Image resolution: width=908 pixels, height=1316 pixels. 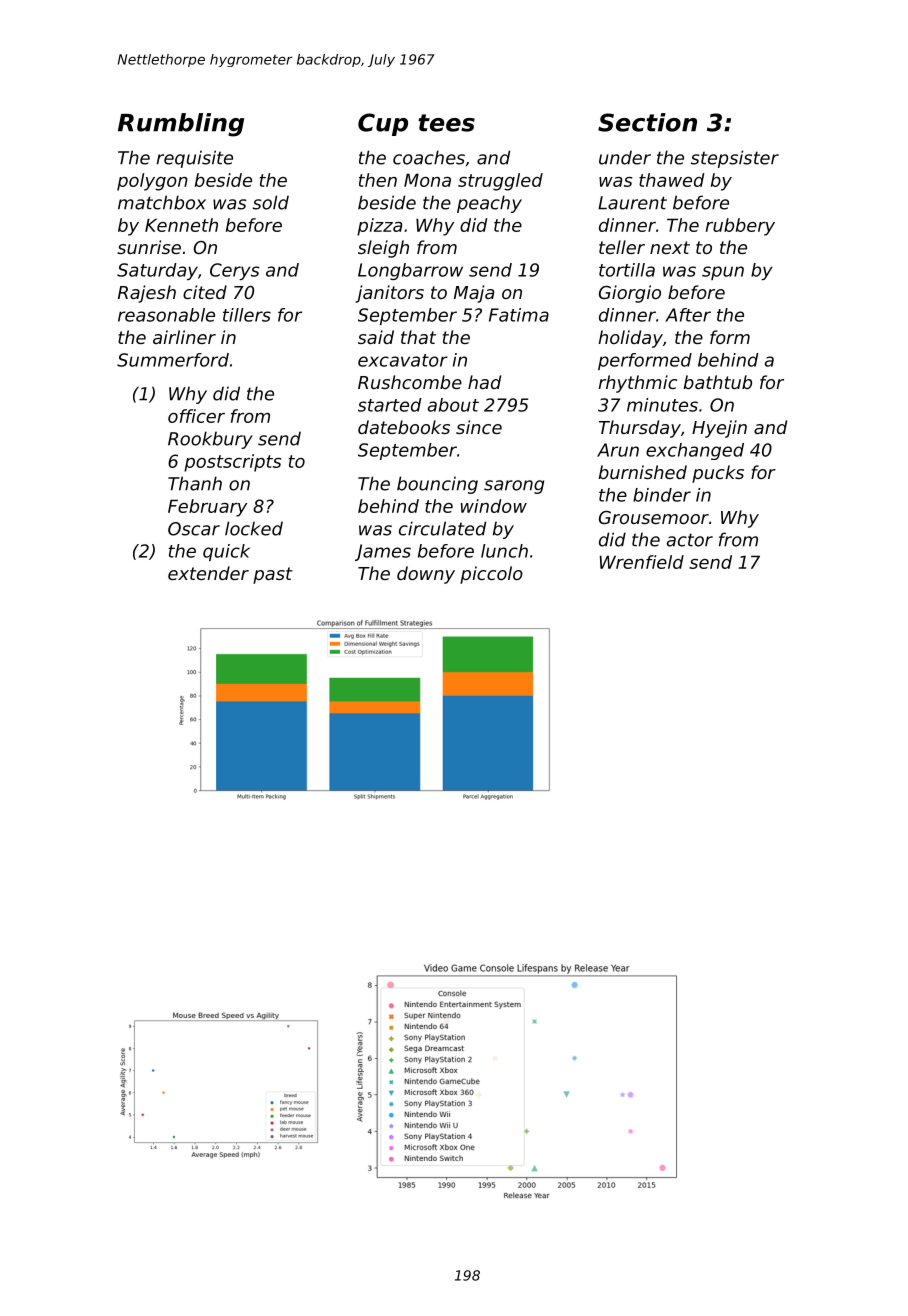 I want to click on requisite, so click(x=195, y=159).
